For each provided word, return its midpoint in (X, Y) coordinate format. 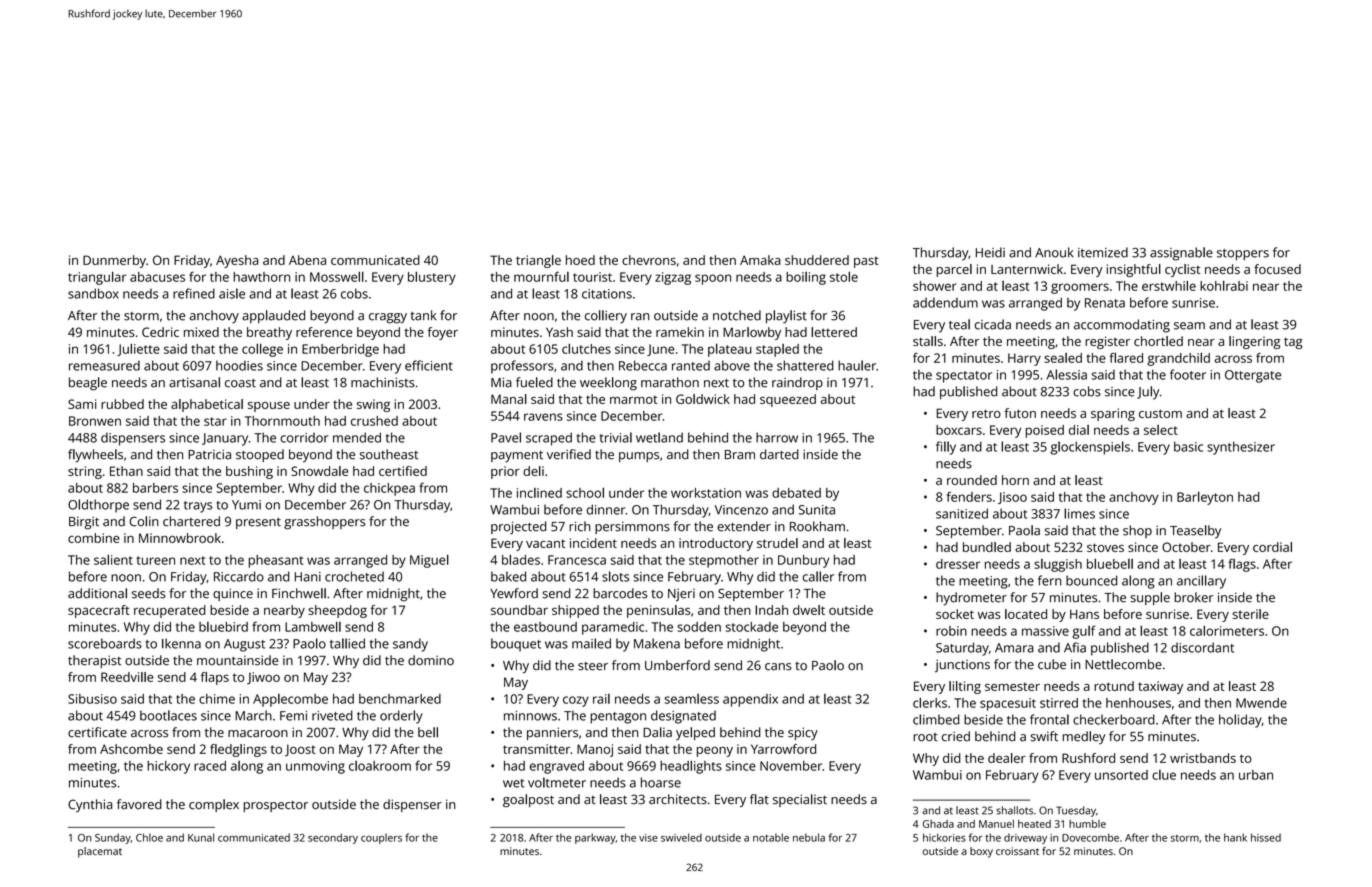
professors (522, 367)
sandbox (93, 293)
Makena (657, 643)
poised (1045, 431)
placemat (100, 852)
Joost (300, 750)
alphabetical (207, 405)
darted (779, 454)
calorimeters (1227, 630)
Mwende (1261, 703)
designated (683, 717)
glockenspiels (1090, 448)
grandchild (1178, 359)
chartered (191, 521)
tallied (347, 643)
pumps (639, 457)
